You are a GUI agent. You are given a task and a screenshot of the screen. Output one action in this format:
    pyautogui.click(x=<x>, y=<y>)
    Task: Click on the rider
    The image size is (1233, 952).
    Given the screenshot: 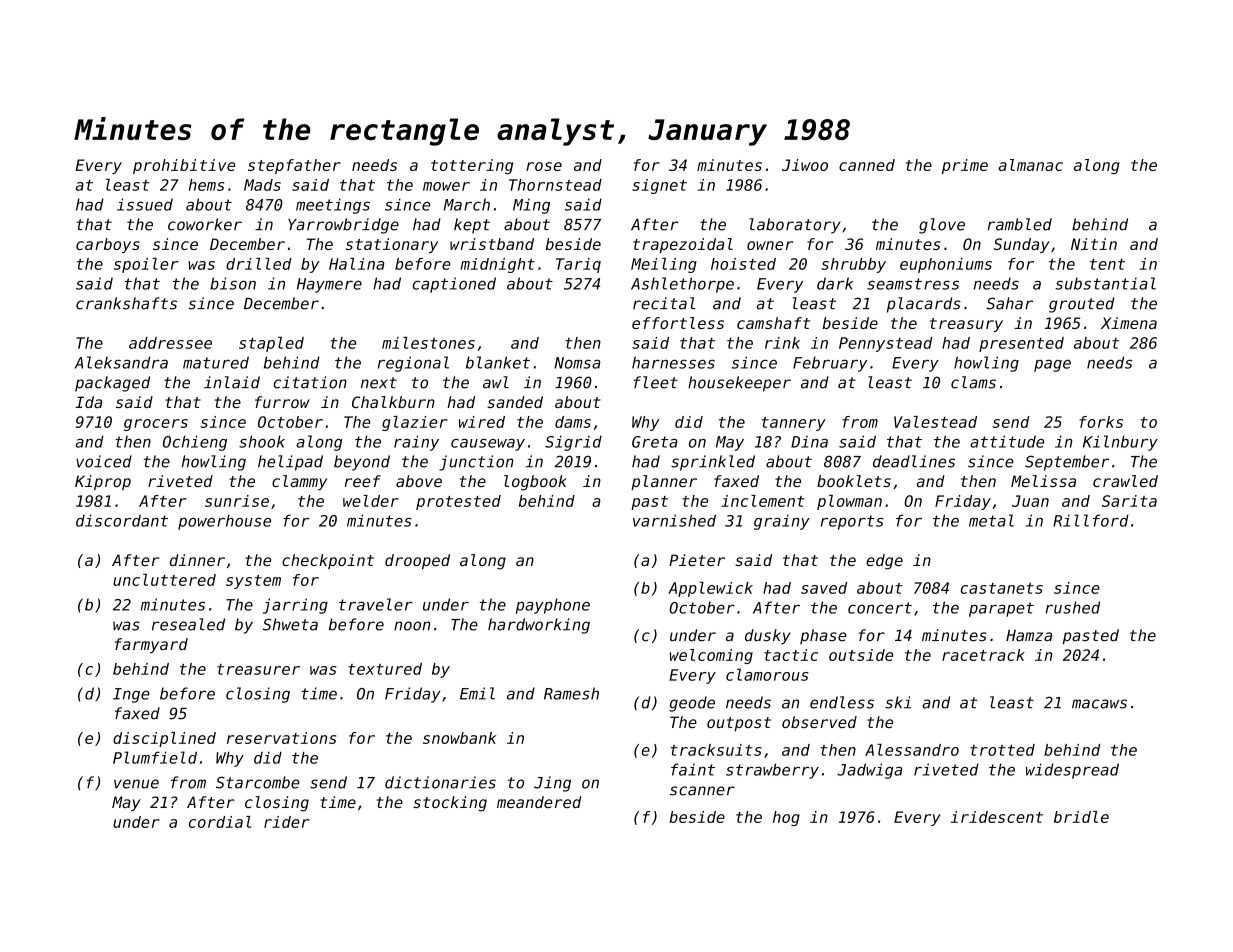 What is the action you would take?
    pyautogui.click(x=286, y=822)
